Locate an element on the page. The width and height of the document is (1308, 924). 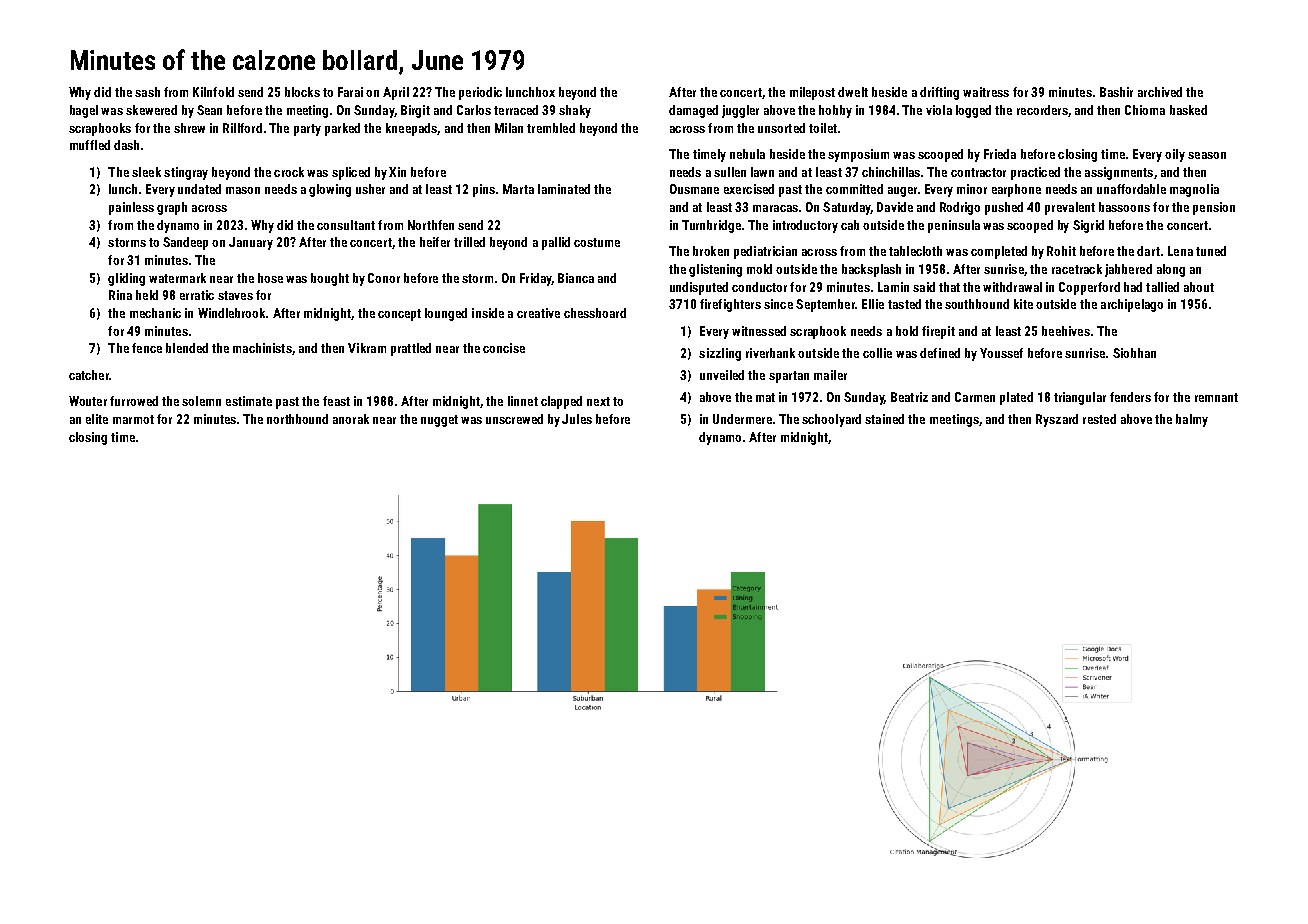
chessboard is located at coordinates (595, 313).
